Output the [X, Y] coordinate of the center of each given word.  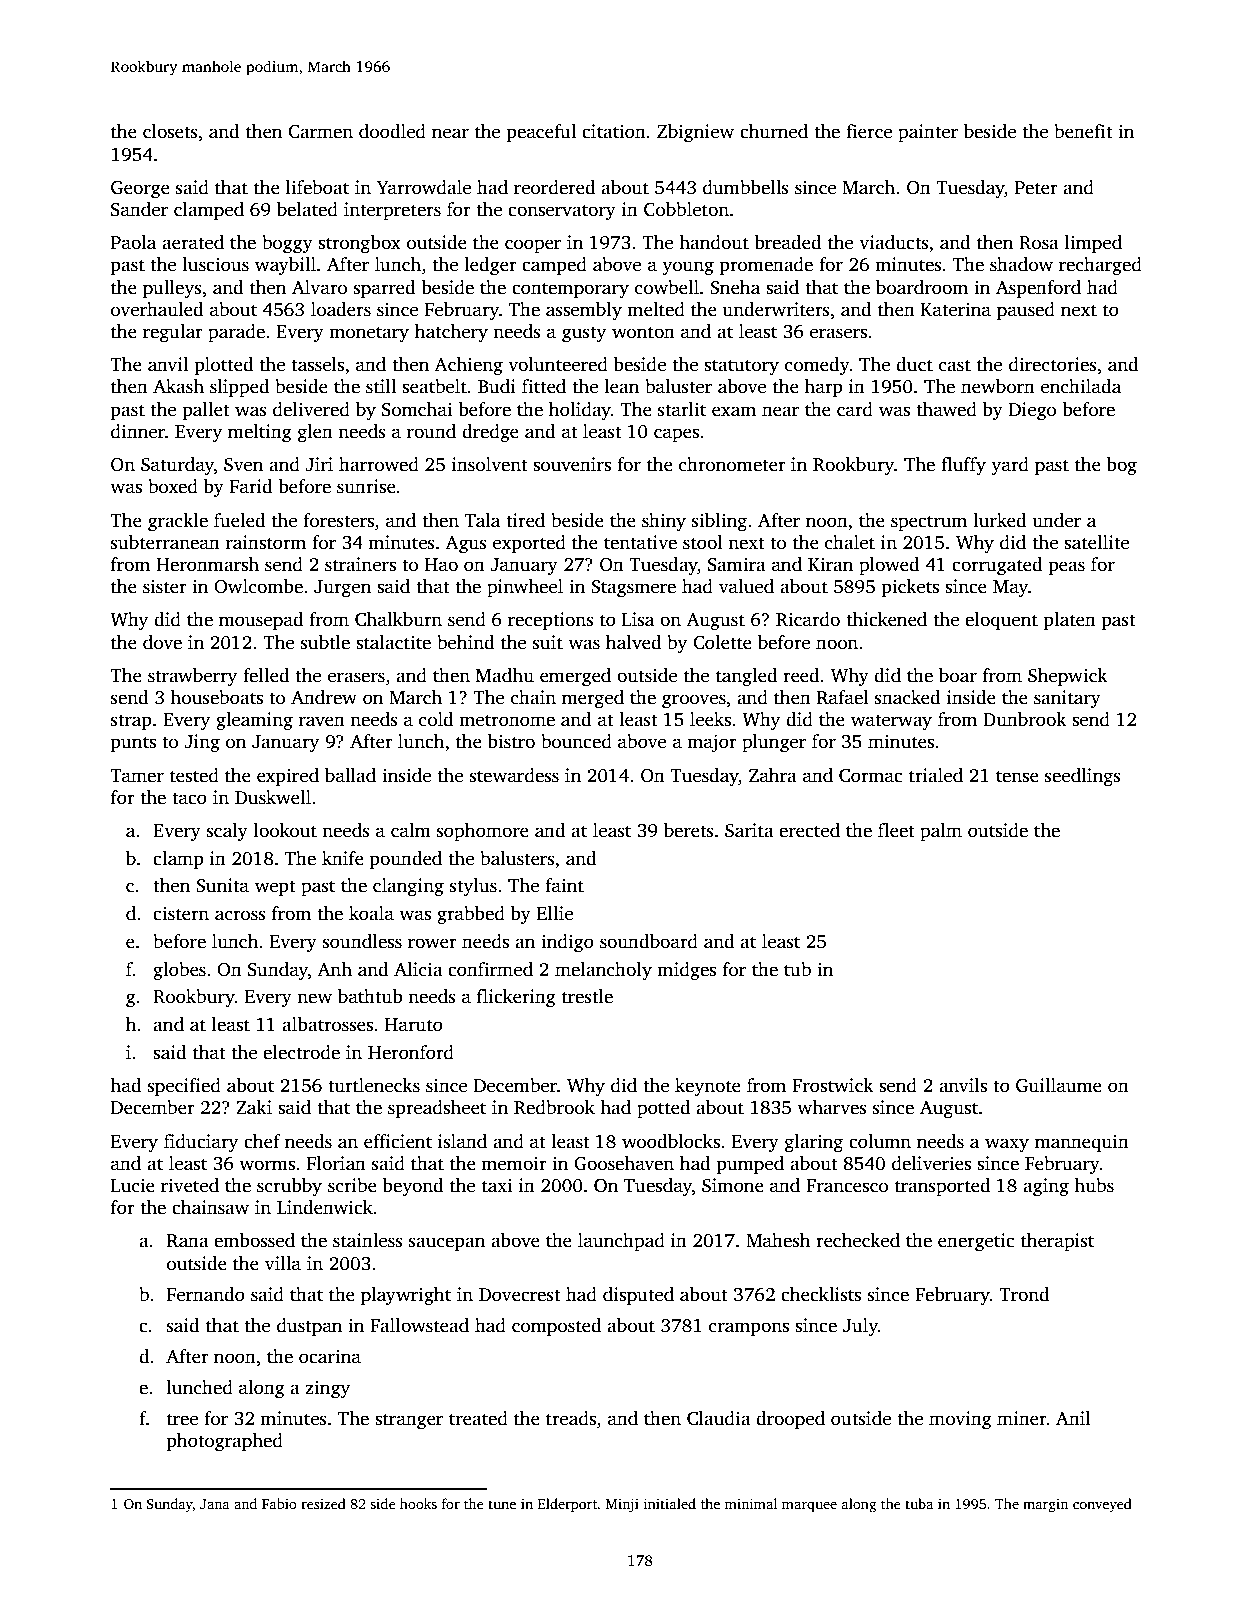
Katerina [955, 309]
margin [1045, 1505]
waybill [285, 266]
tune [502, 1504]
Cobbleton [686, 209]
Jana [215, 1504]
